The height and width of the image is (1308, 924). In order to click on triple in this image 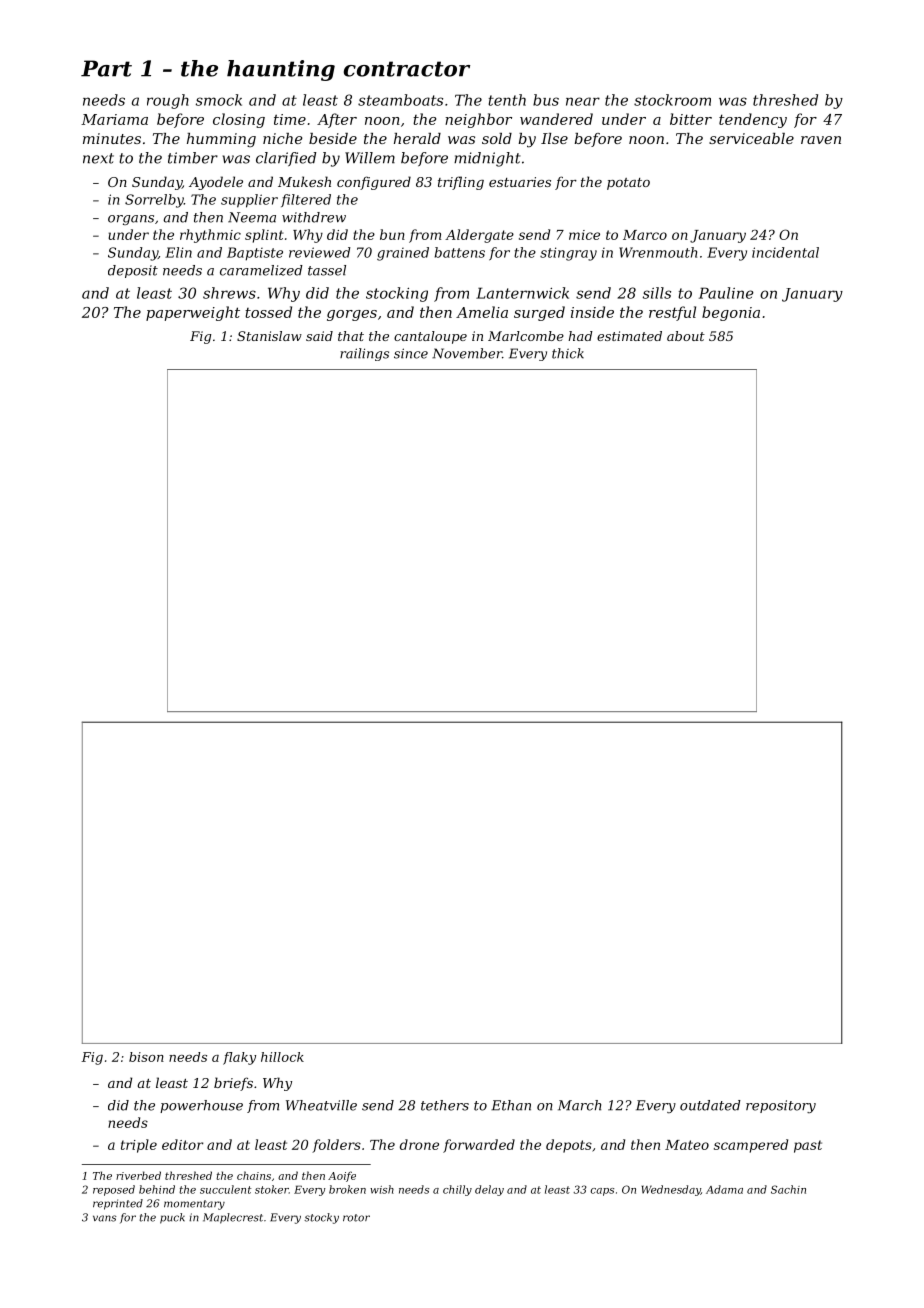, I will do `click(139, 1146)`.
